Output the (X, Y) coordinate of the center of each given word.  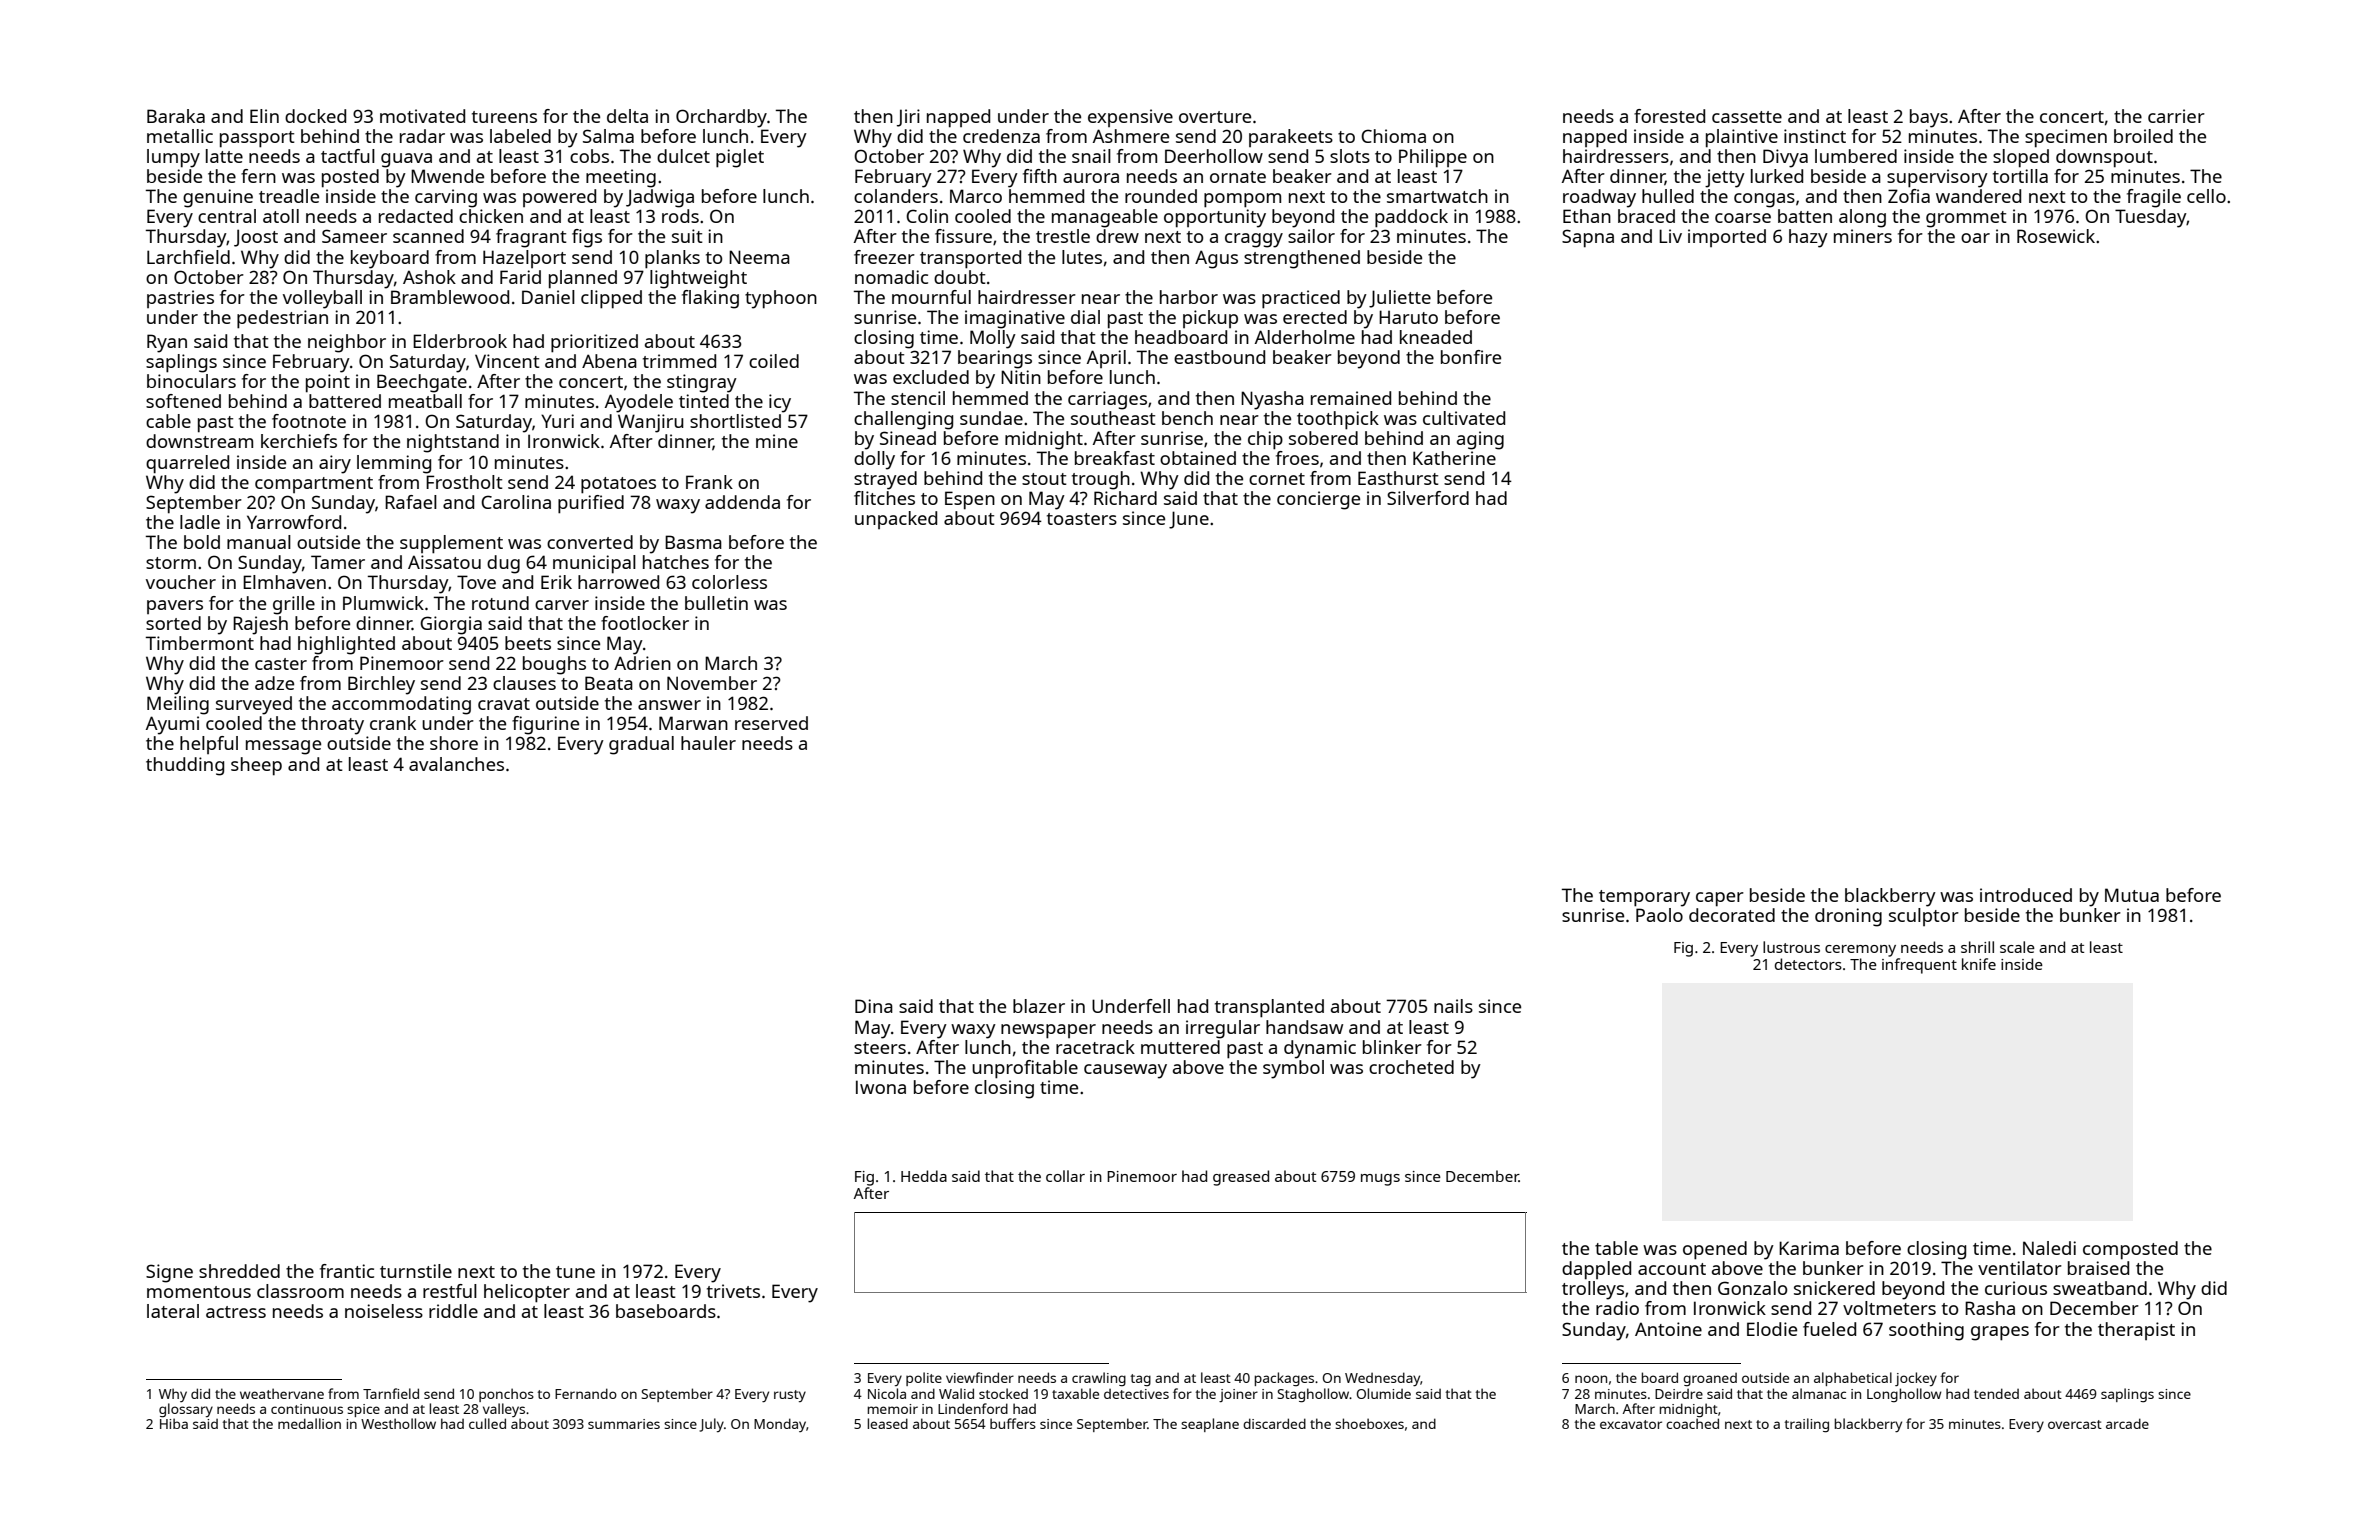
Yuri (557, 421)
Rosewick (2056, 236)
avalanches (456, 764)
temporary (1644, 898)
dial (1085, 317)
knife (1979, 964)
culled (487, 1423)
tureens (504, 117)
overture (1215, 117)
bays (1929, 118)
